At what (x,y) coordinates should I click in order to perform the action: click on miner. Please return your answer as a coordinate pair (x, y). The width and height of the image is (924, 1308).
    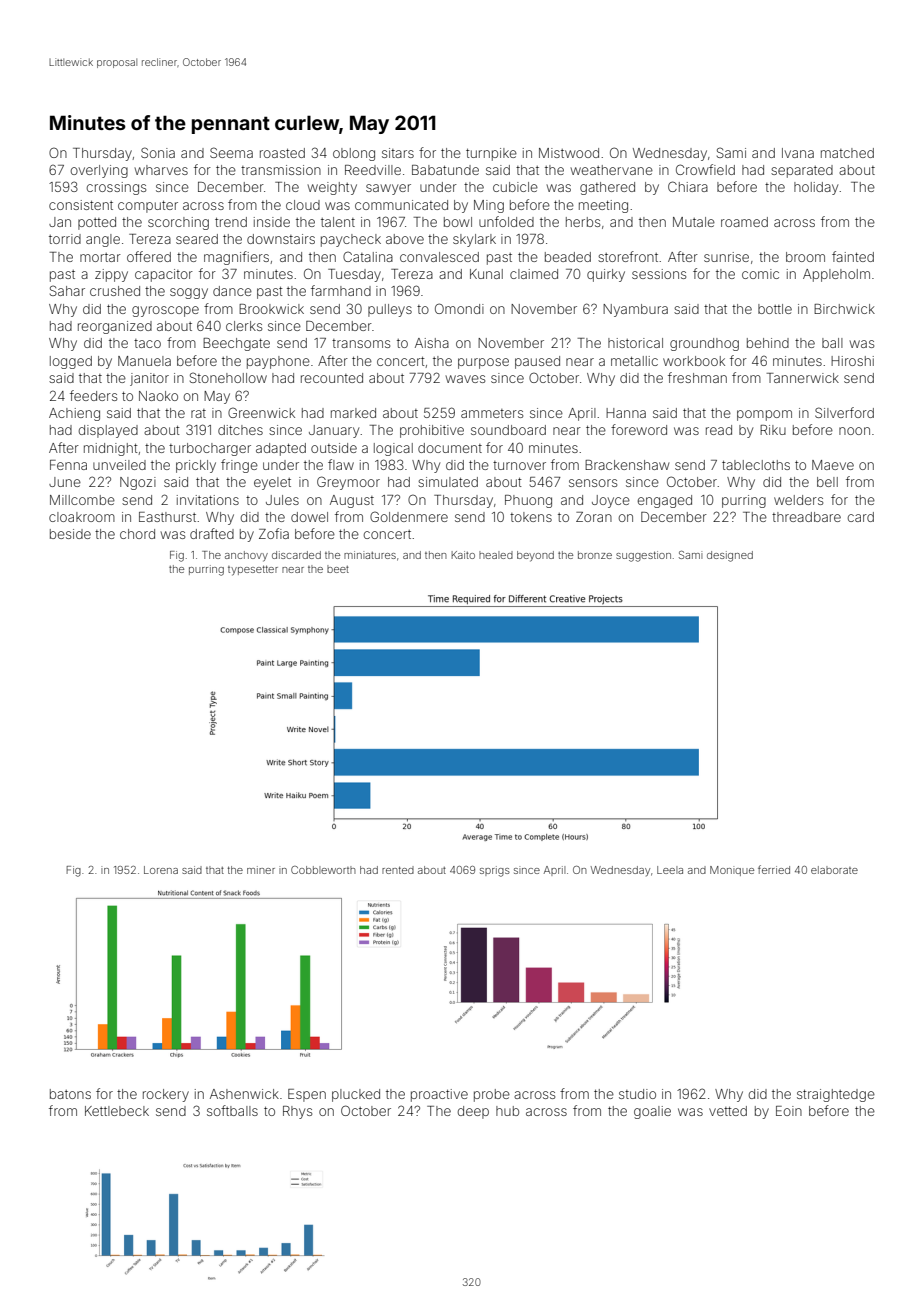
    Looking at the image, I should click on (261, 870).
